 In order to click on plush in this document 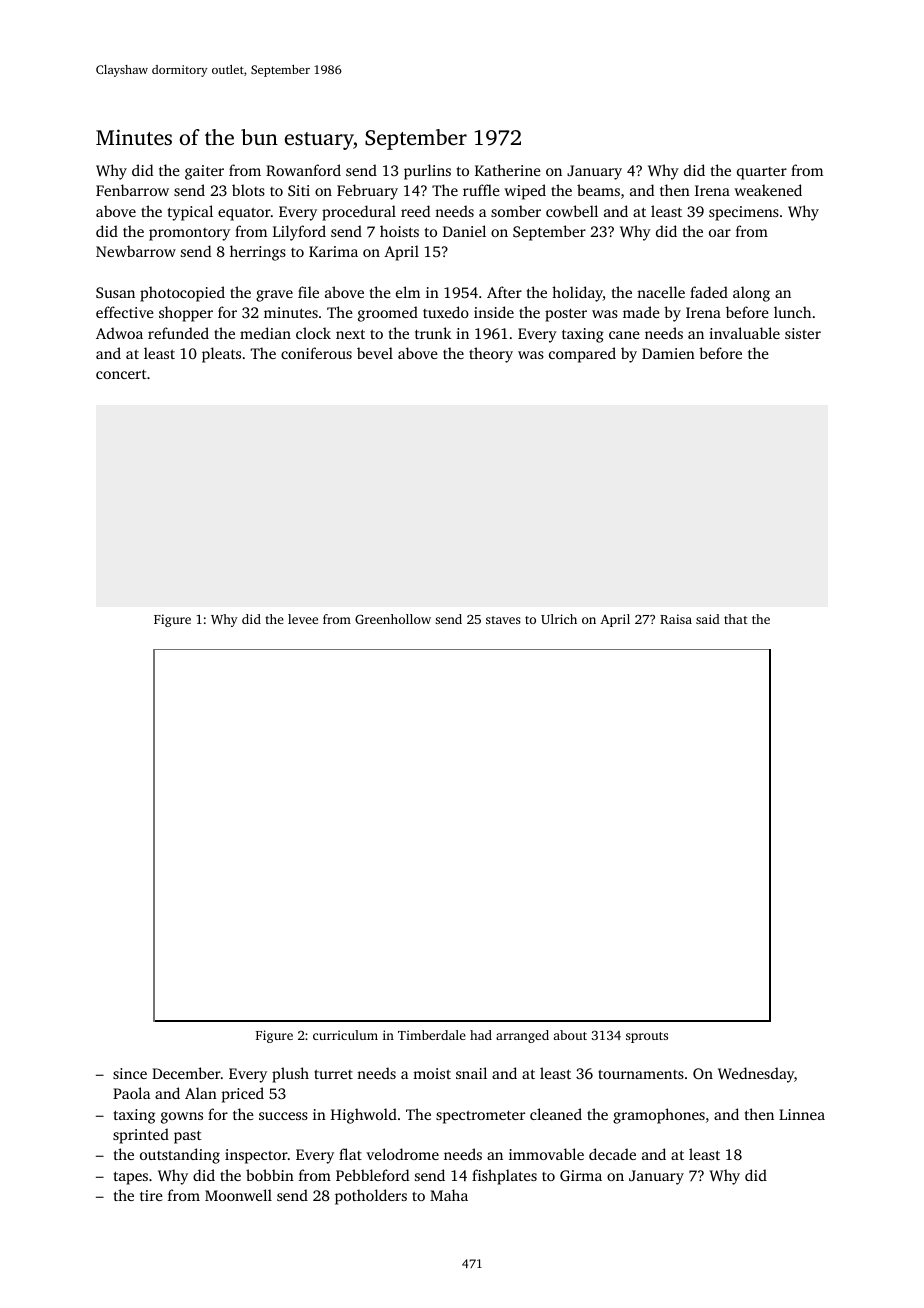, I will do `click(290, 1075)`.
